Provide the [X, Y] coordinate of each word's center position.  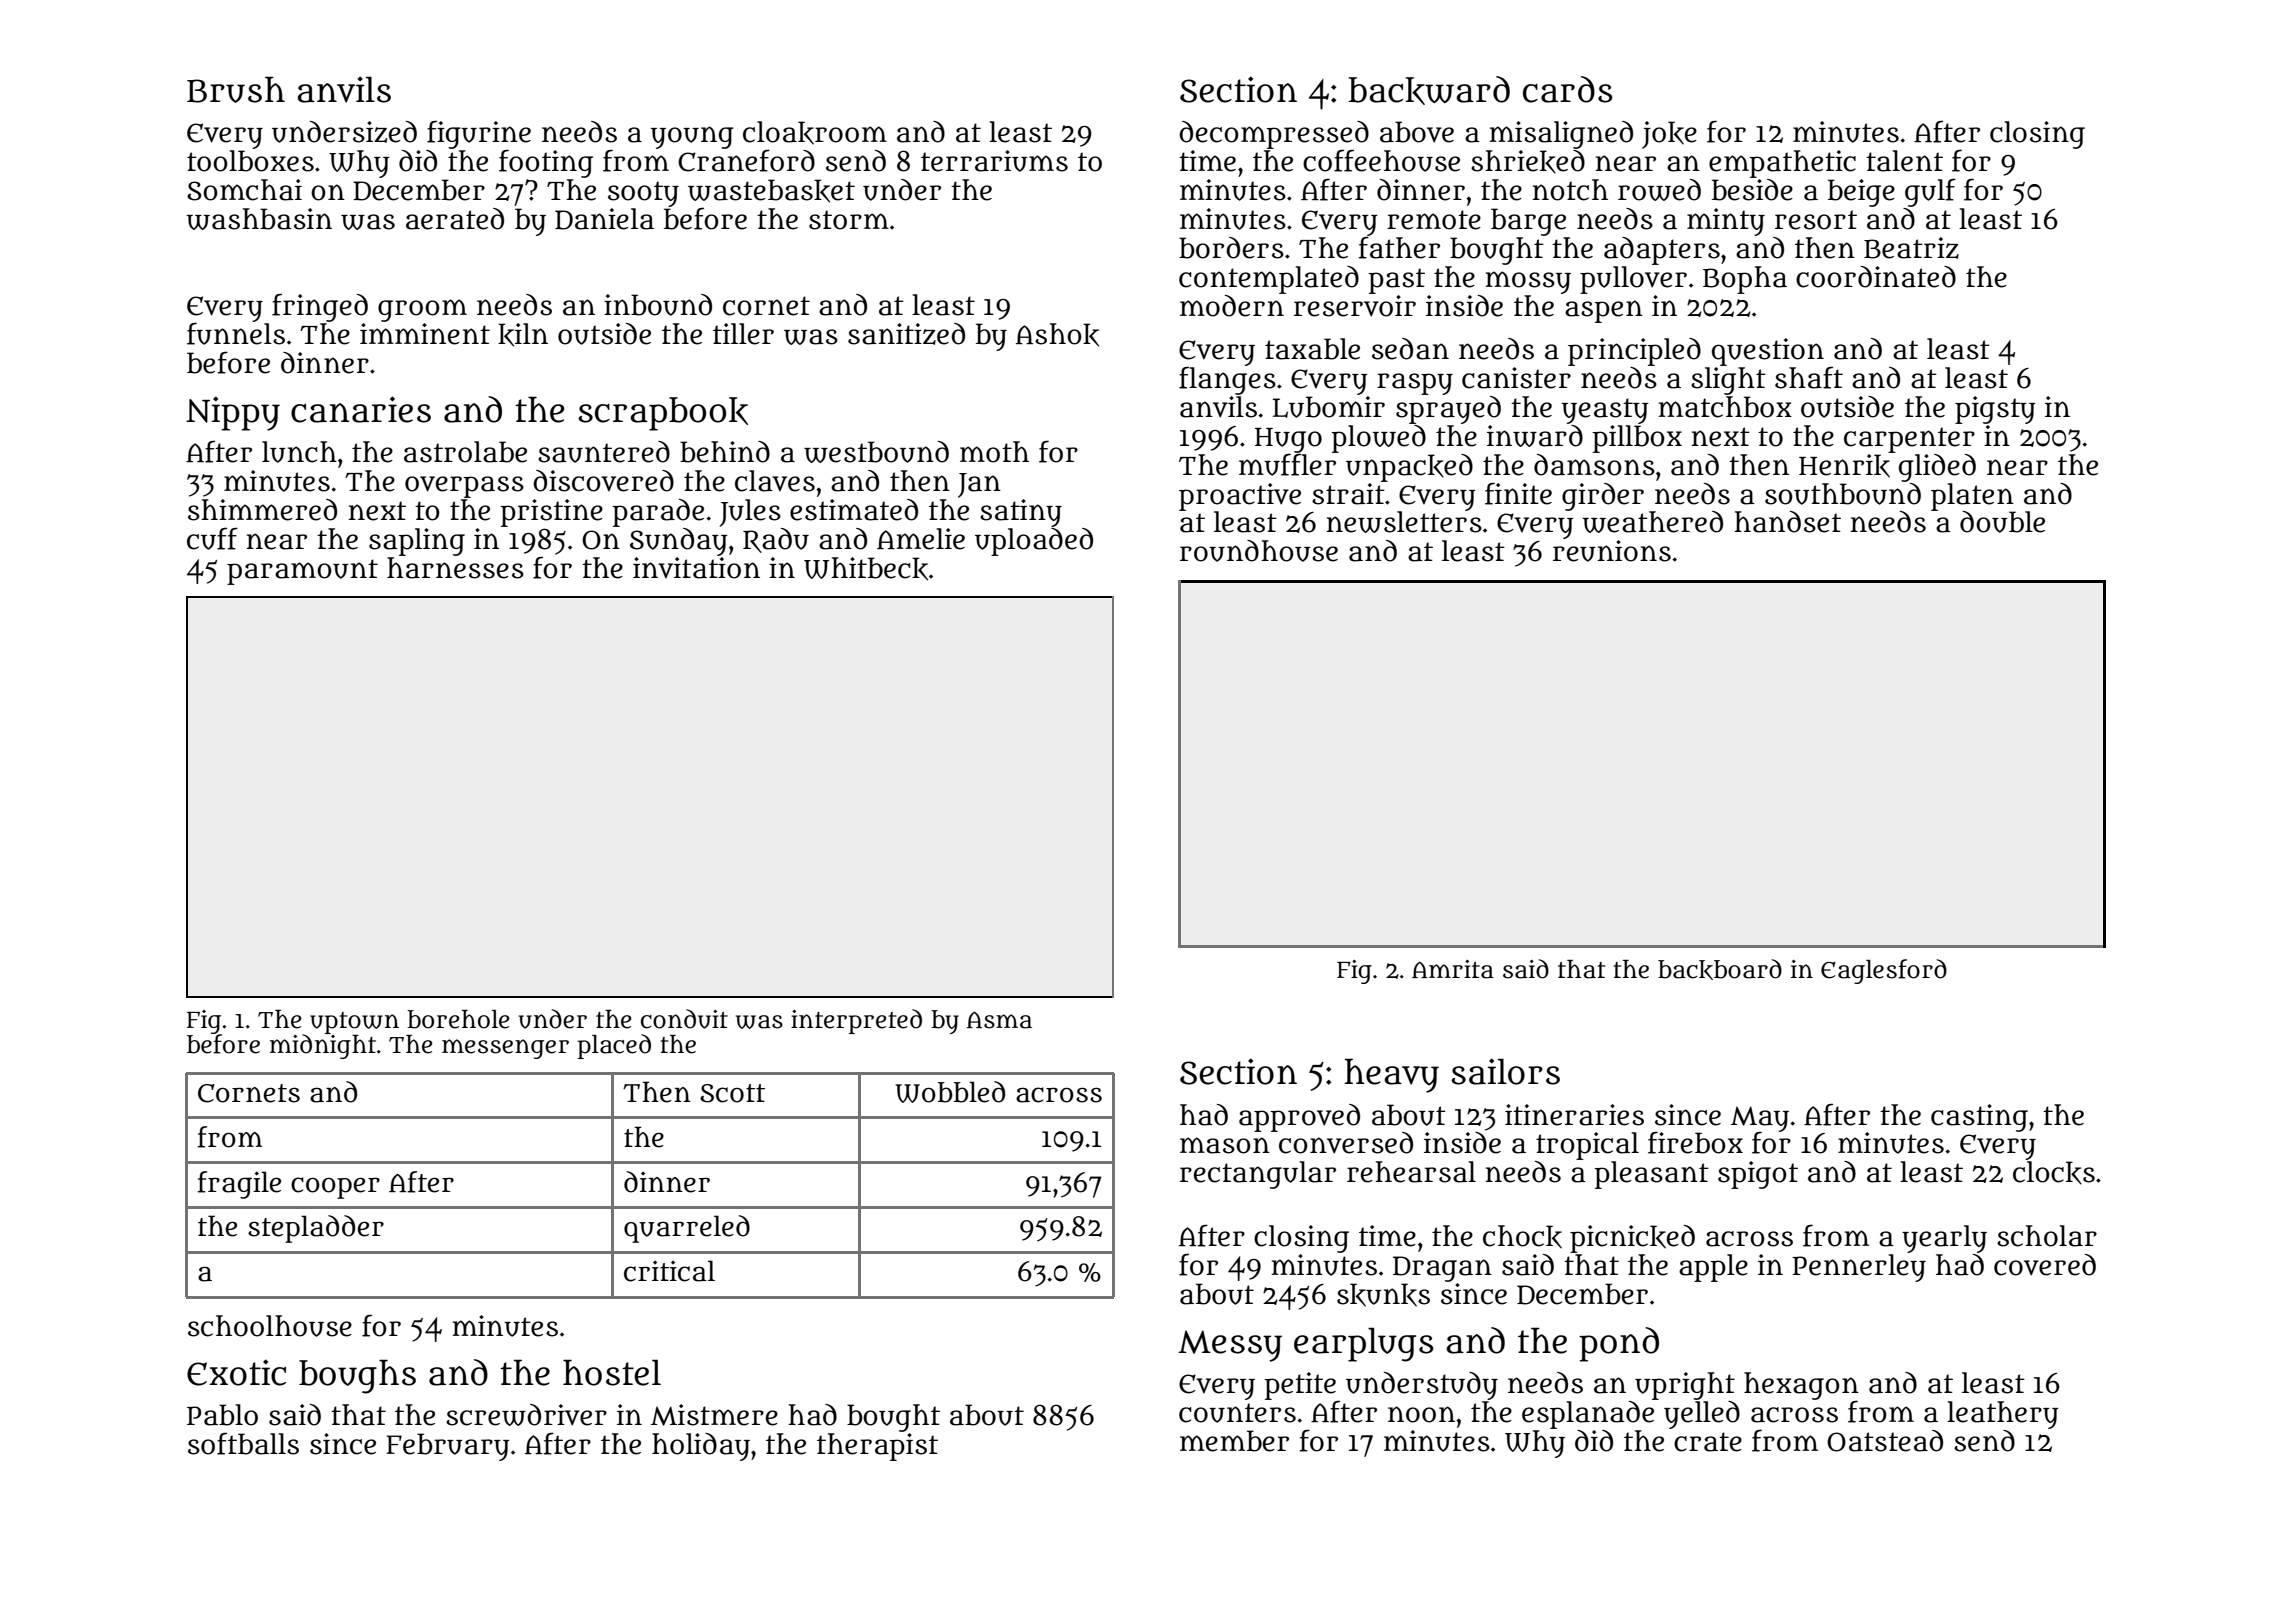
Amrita [1453, 969]
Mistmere [714, 1415]
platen [1972, 497]
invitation [696, 568]
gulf [1930, 192]
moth [994, 452]
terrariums [994, 161]
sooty [643, 194]
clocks [2054, 1173]
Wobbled [950, 1092]
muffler [1287, 464]
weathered [1652, 522]
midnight [323, 1046]
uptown [354, 1023]
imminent [425, 334]
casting [1979, 1118]
